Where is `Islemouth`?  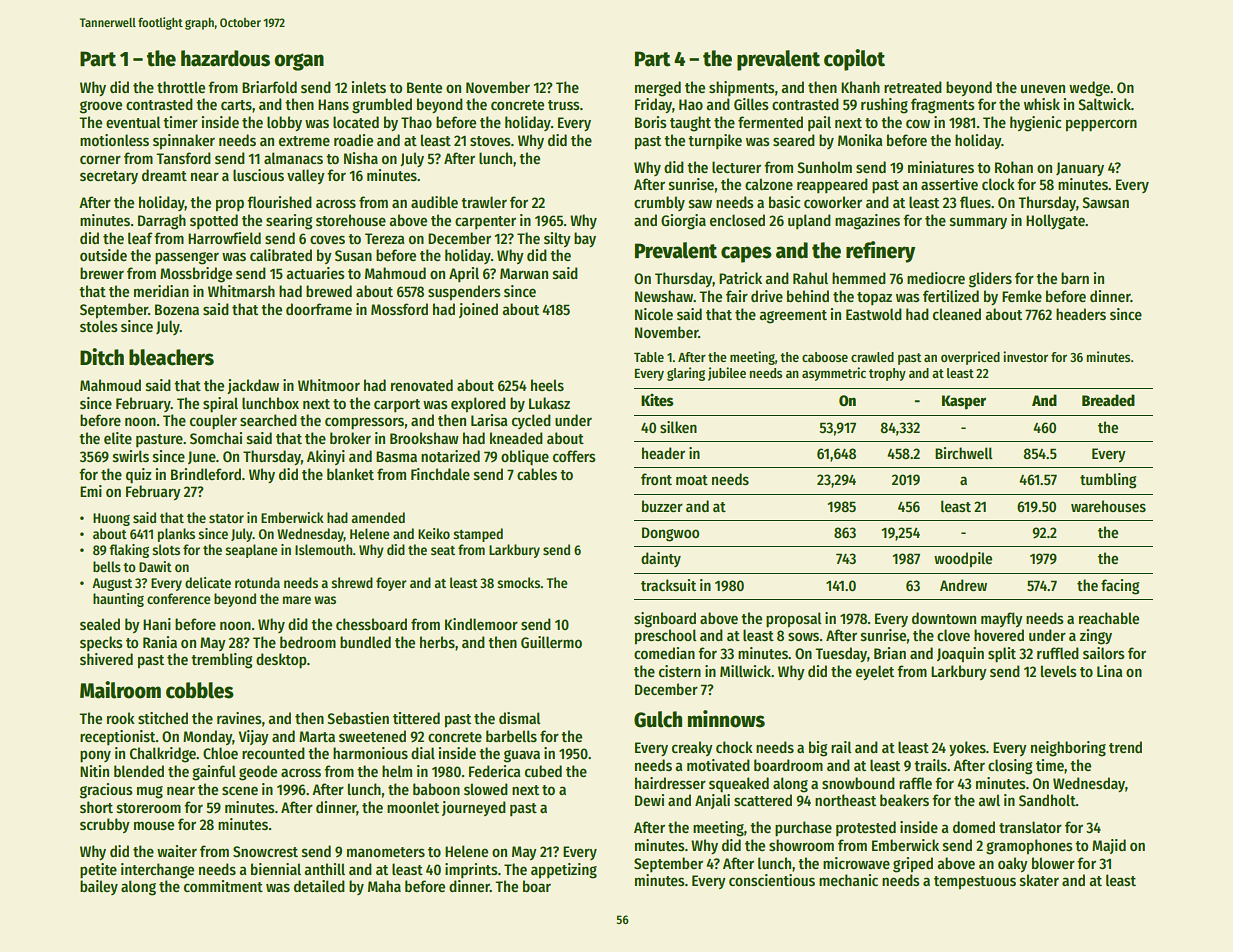 Islemouth is located at coordinates (324, 549).
